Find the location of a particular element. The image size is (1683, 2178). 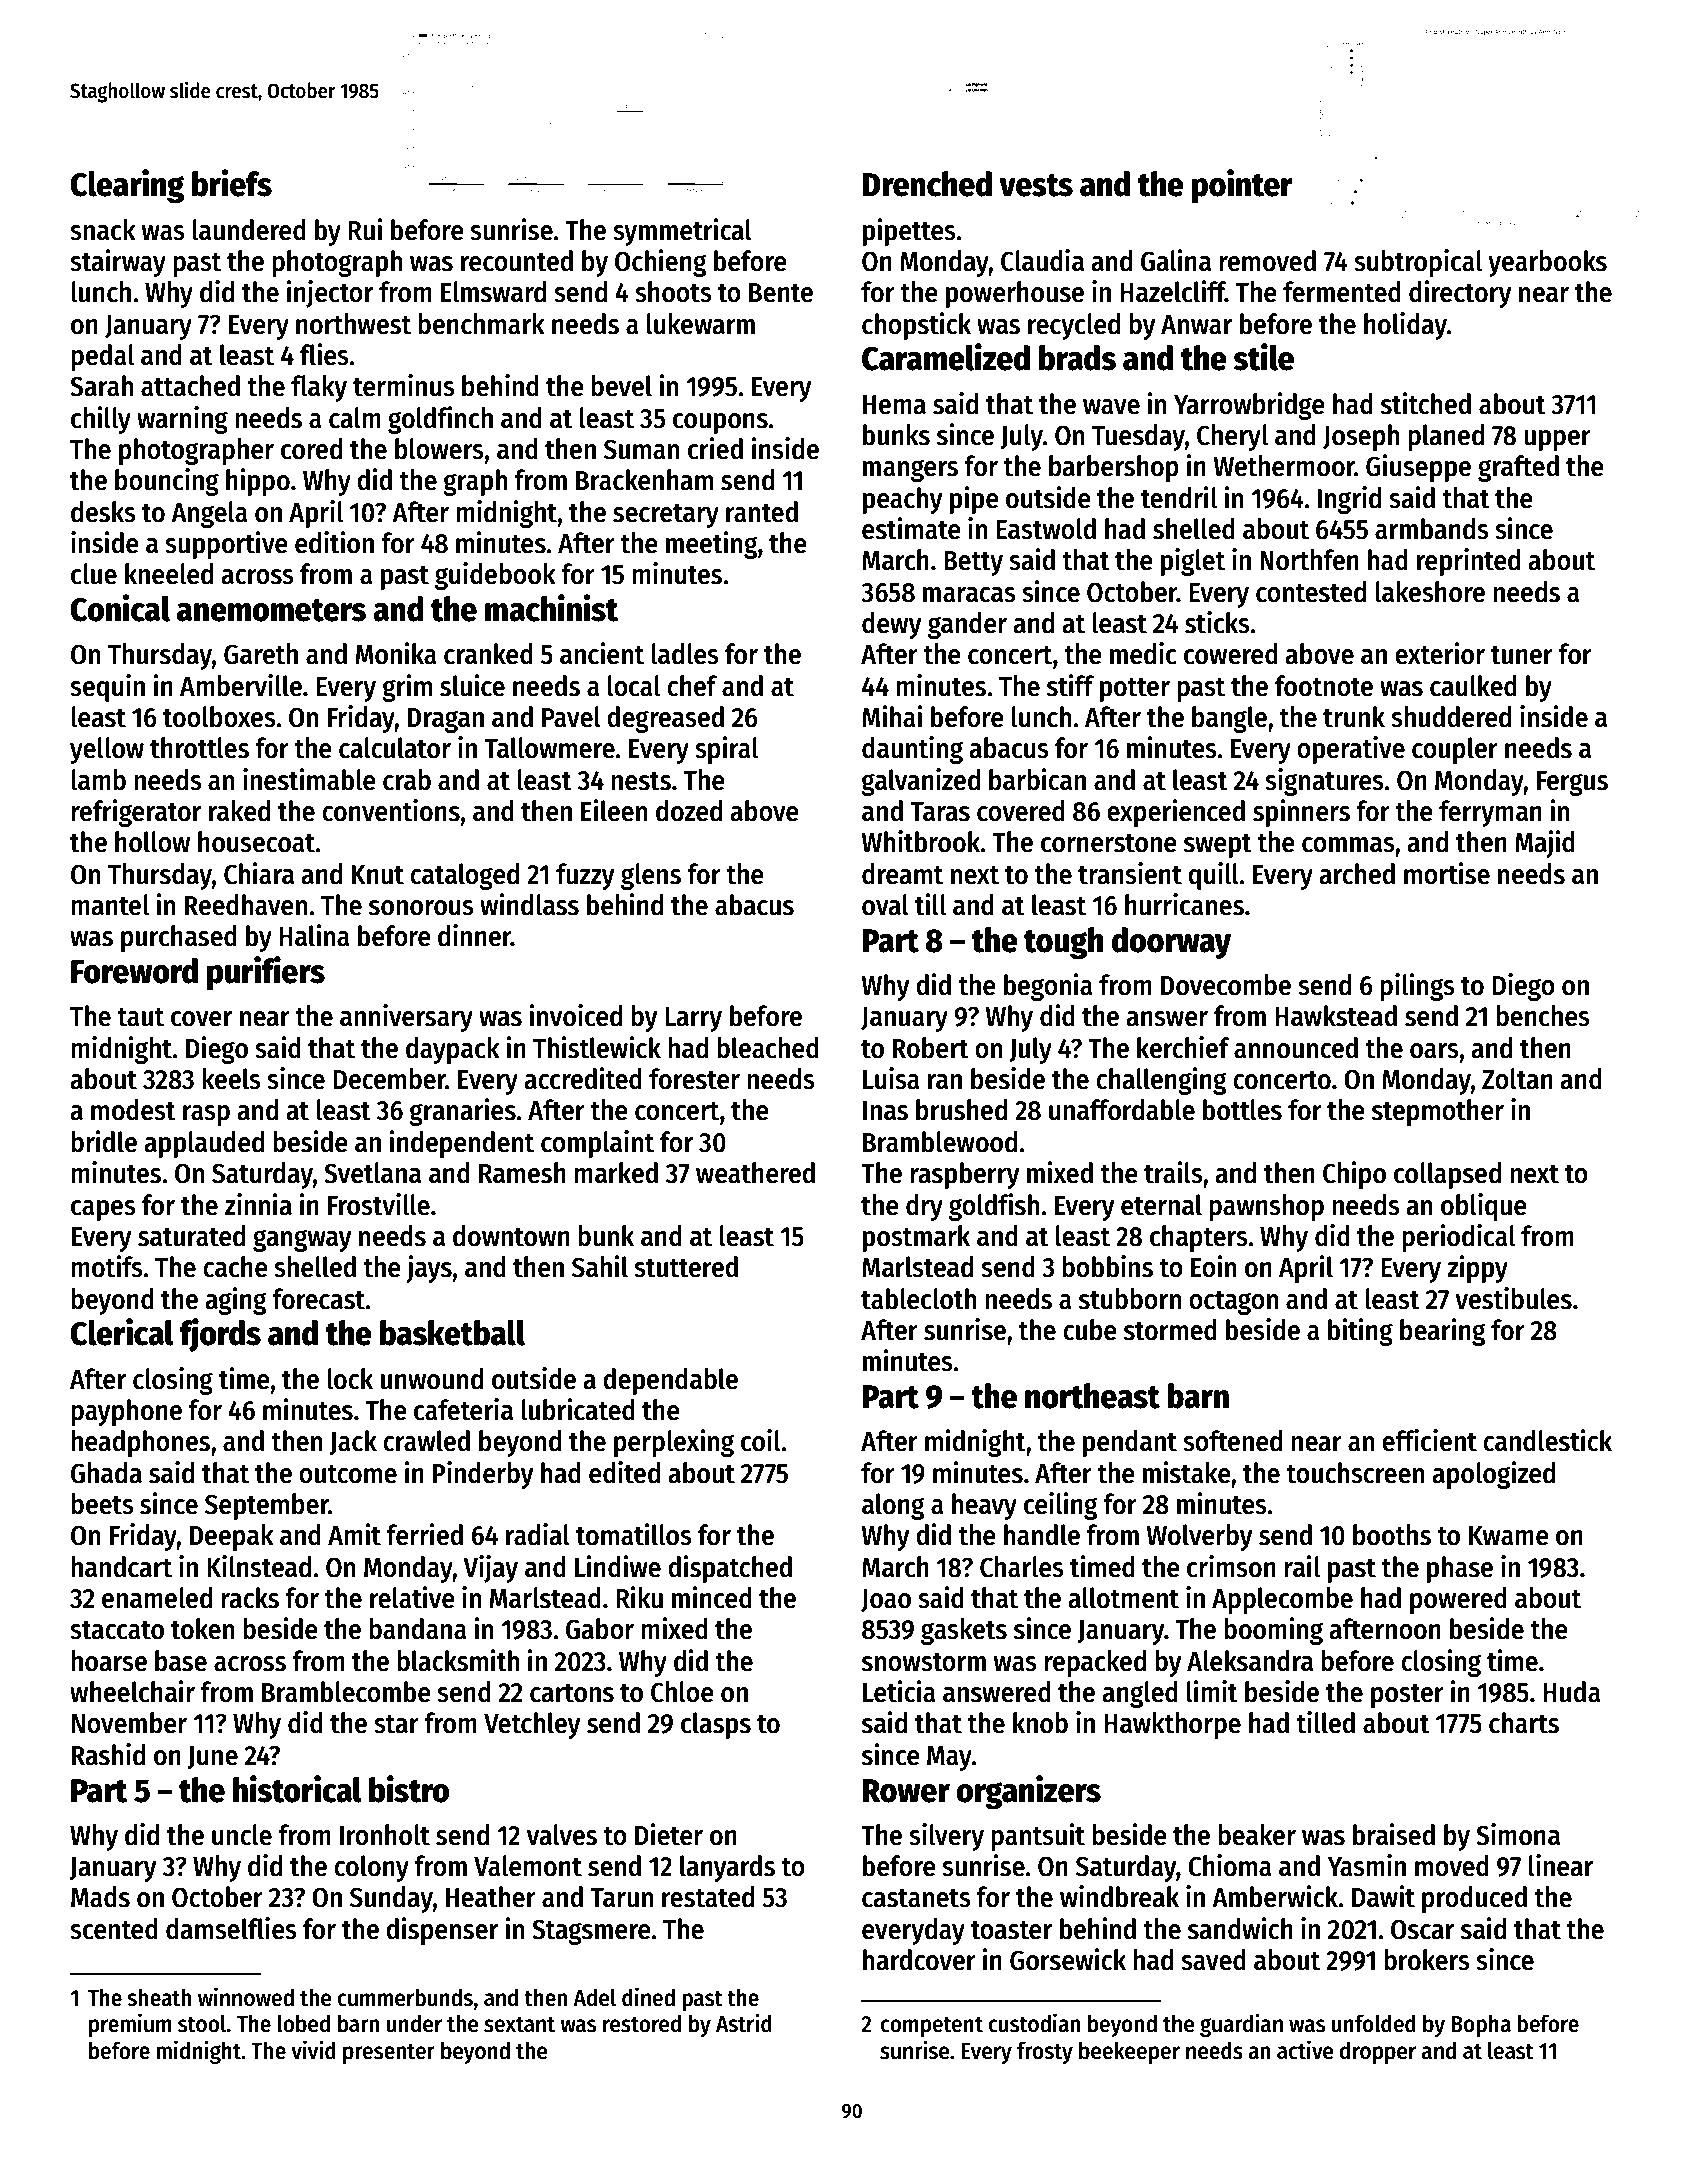

bleached is located at coordinates (768, 1048).
